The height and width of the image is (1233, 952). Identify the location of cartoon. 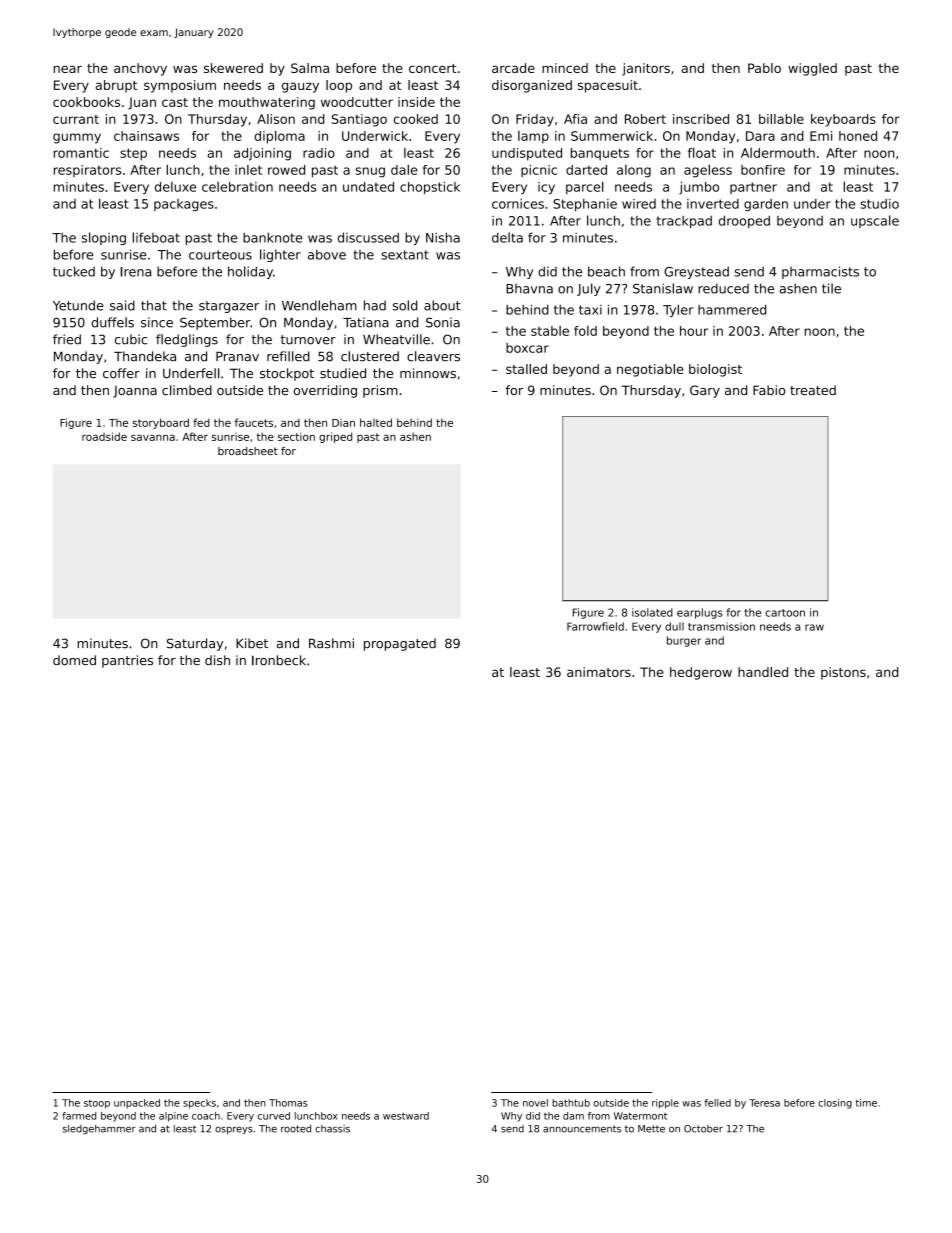
(785, 613).
